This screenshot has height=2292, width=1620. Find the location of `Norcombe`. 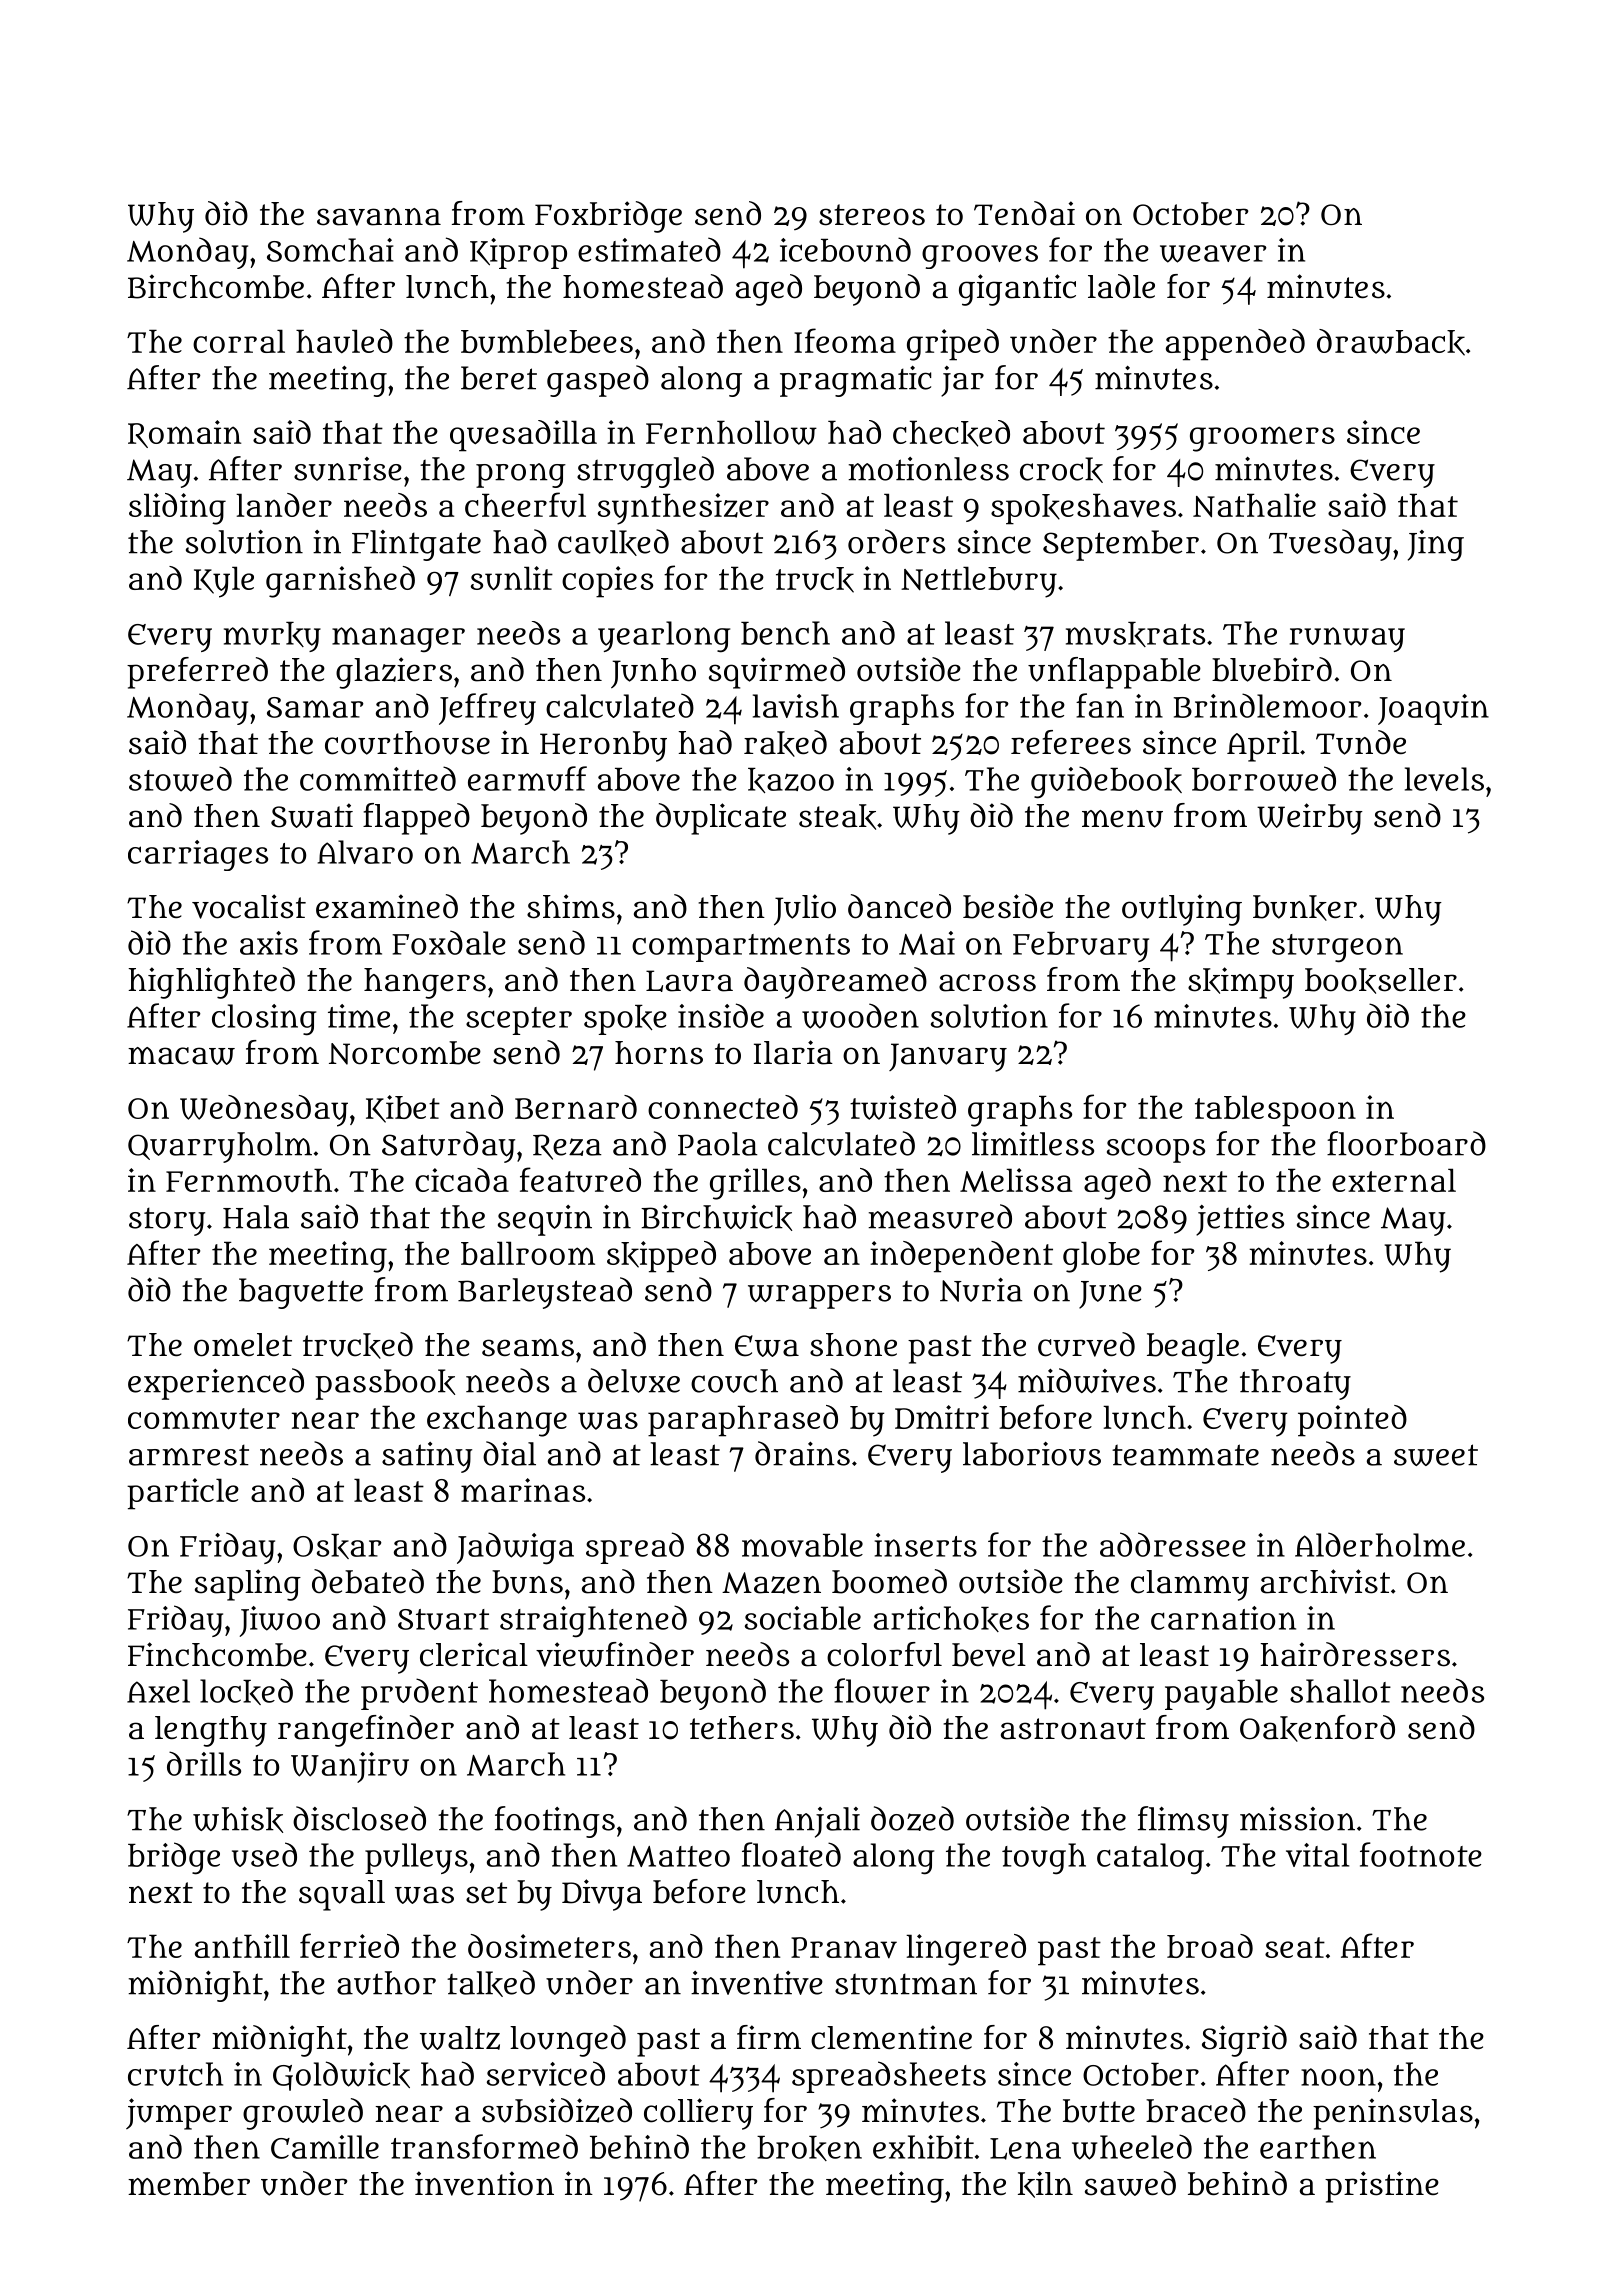

Norcombe is located at coordinates (405, 1053).
